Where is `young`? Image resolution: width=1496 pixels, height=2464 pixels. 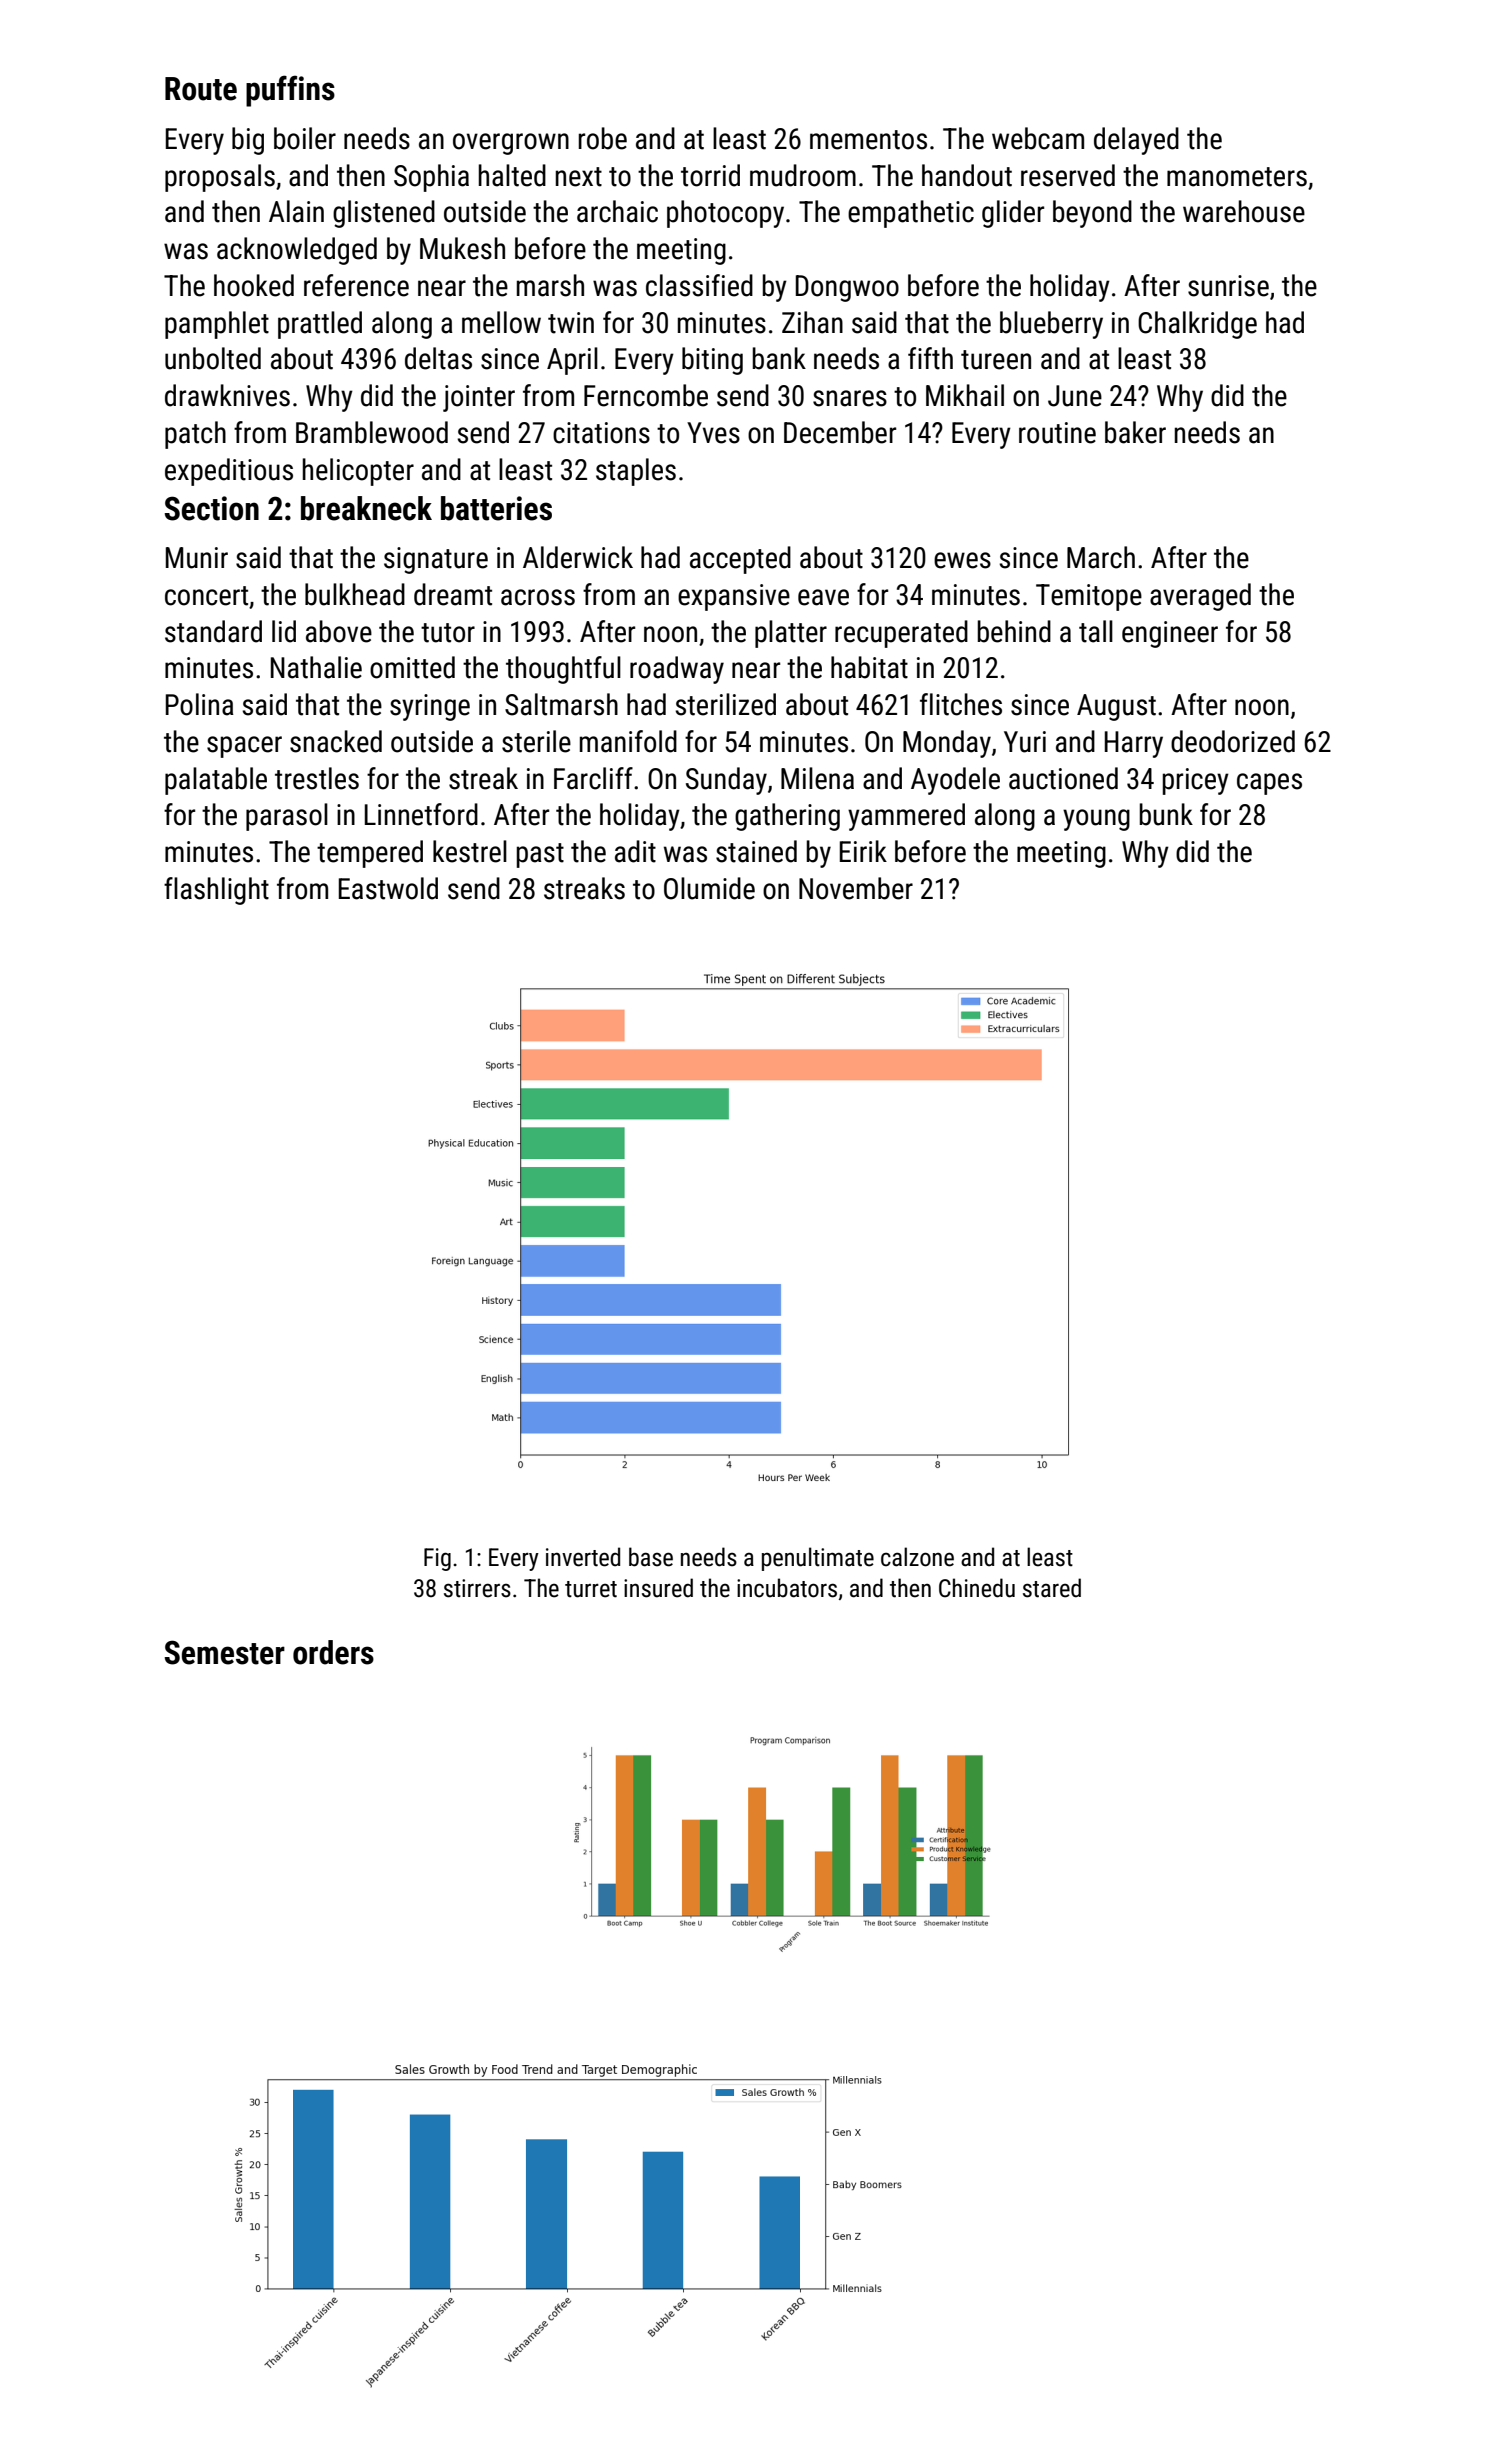 young is located at coordinates (1096, 820).
